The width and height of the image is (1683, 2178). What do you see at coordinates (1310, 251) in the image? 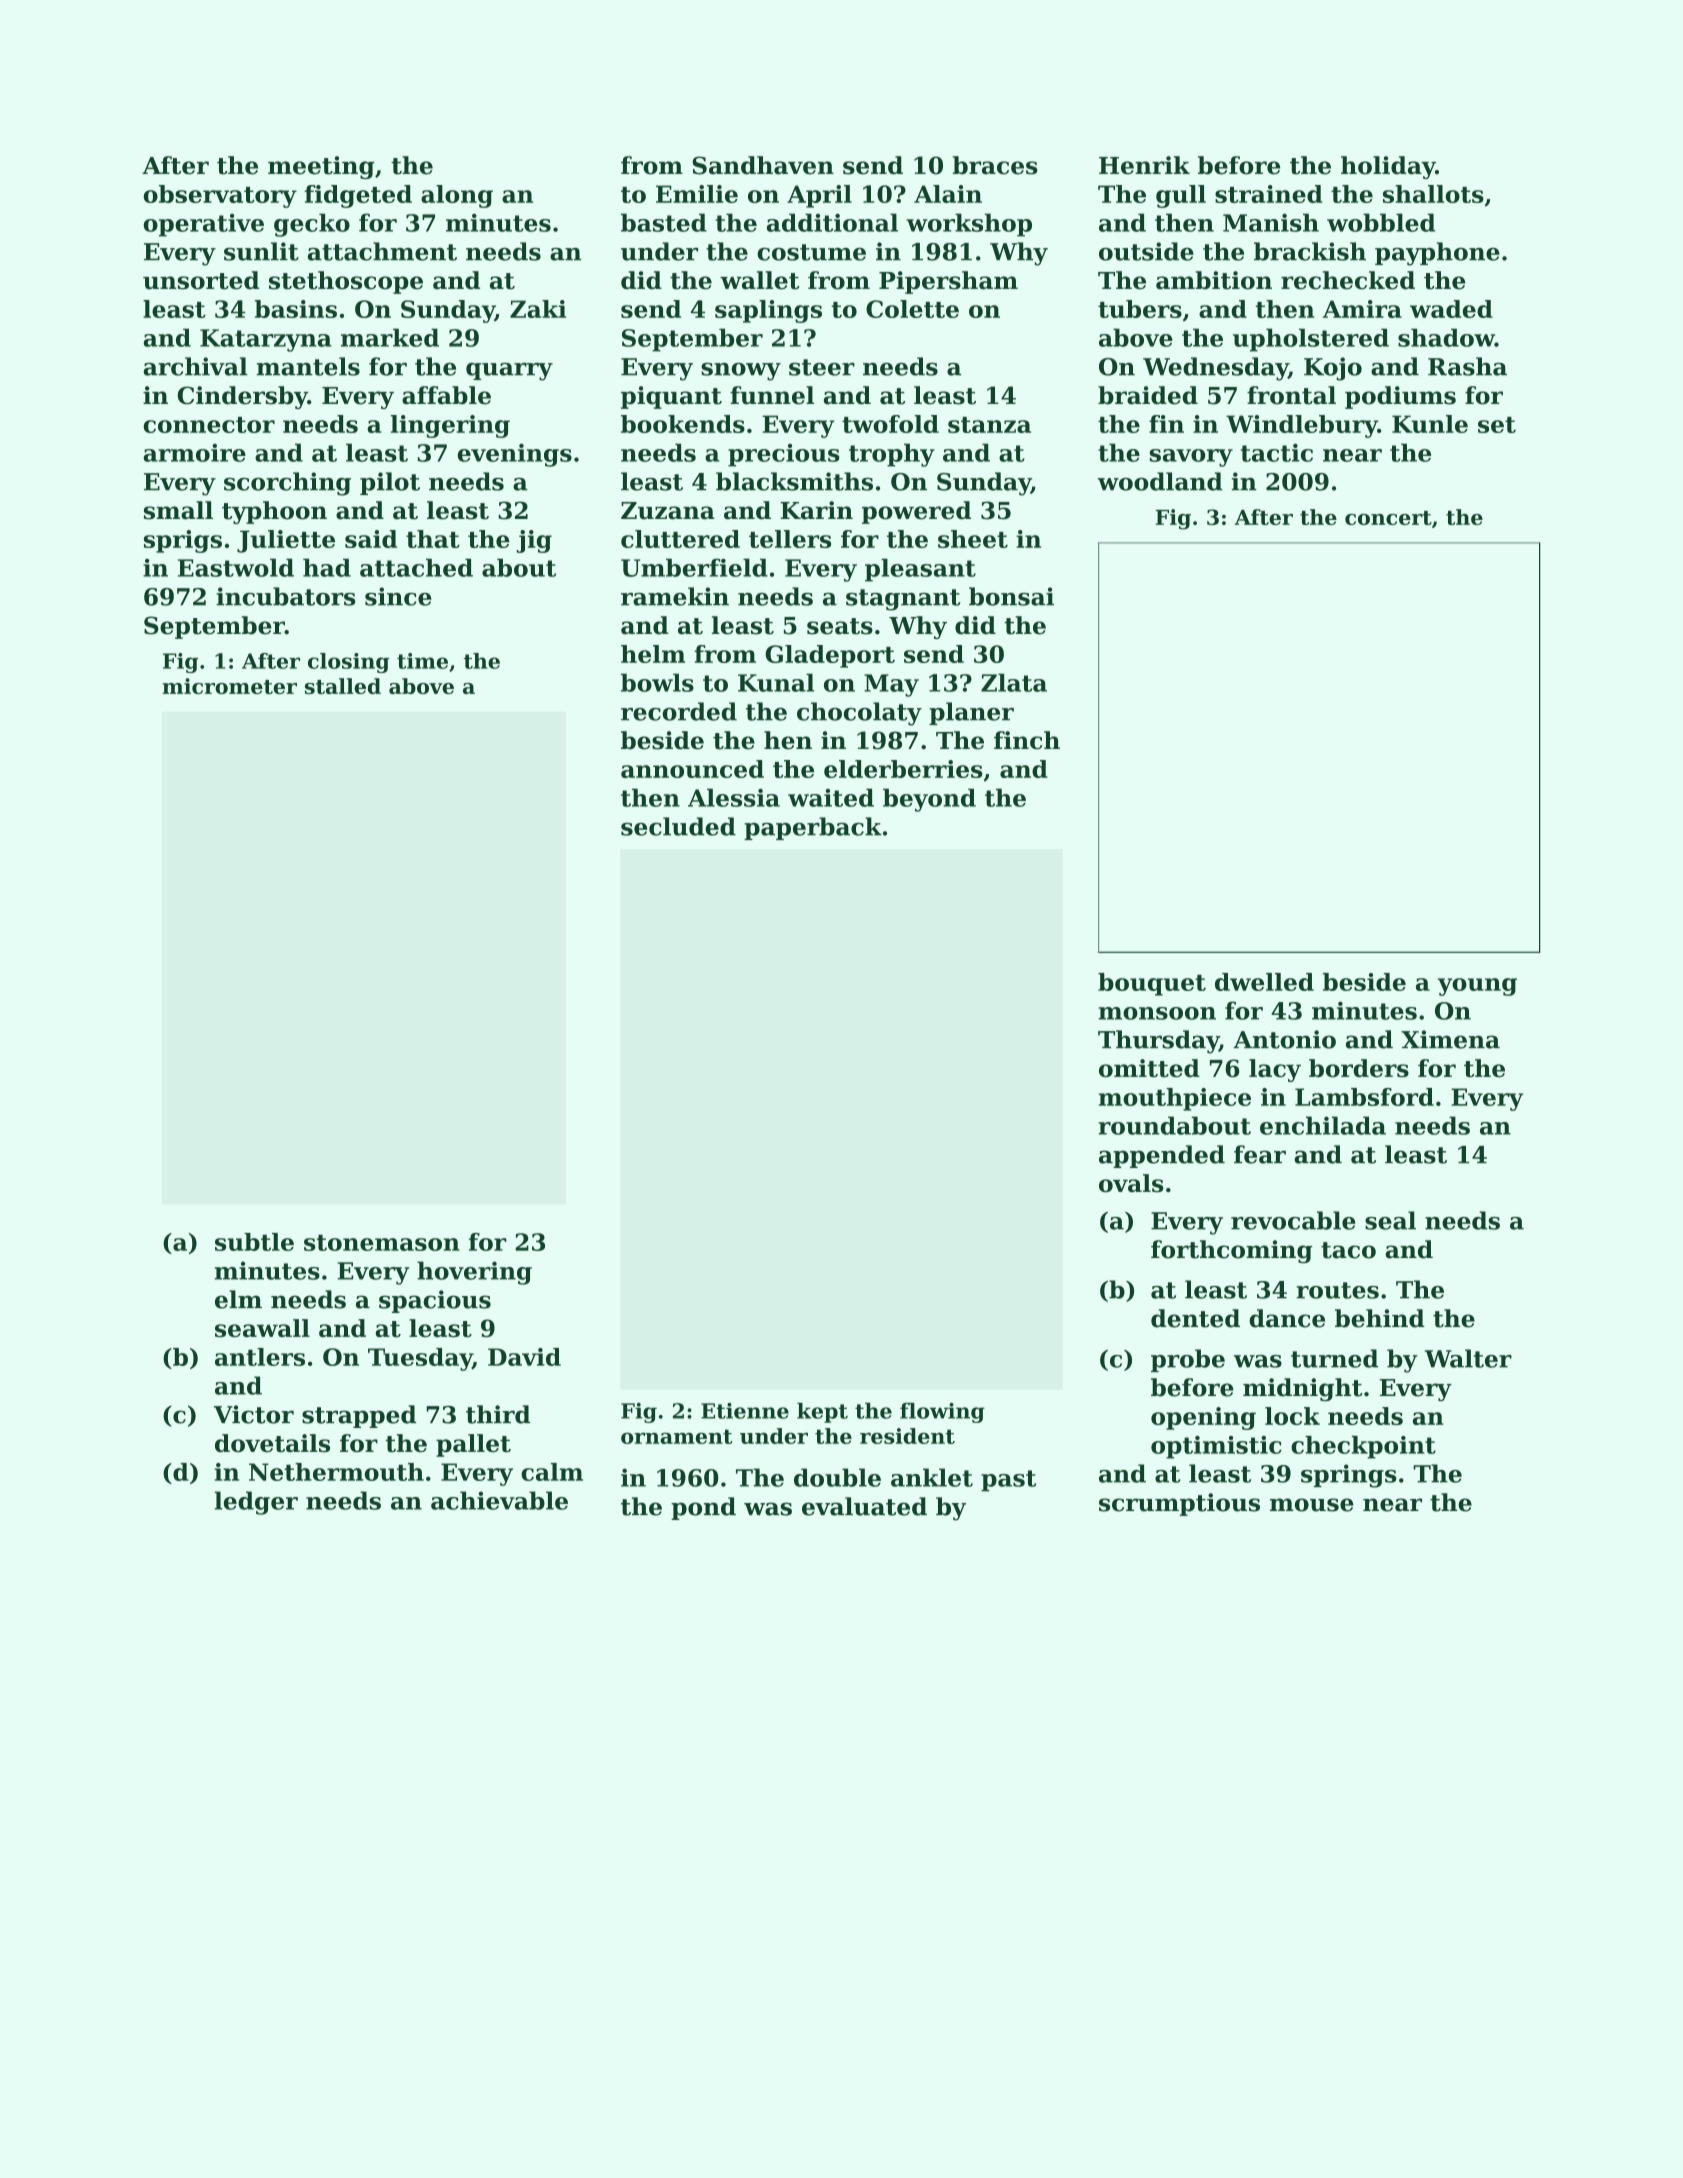
I see `brackish` at bounding box center [1310, 251].
